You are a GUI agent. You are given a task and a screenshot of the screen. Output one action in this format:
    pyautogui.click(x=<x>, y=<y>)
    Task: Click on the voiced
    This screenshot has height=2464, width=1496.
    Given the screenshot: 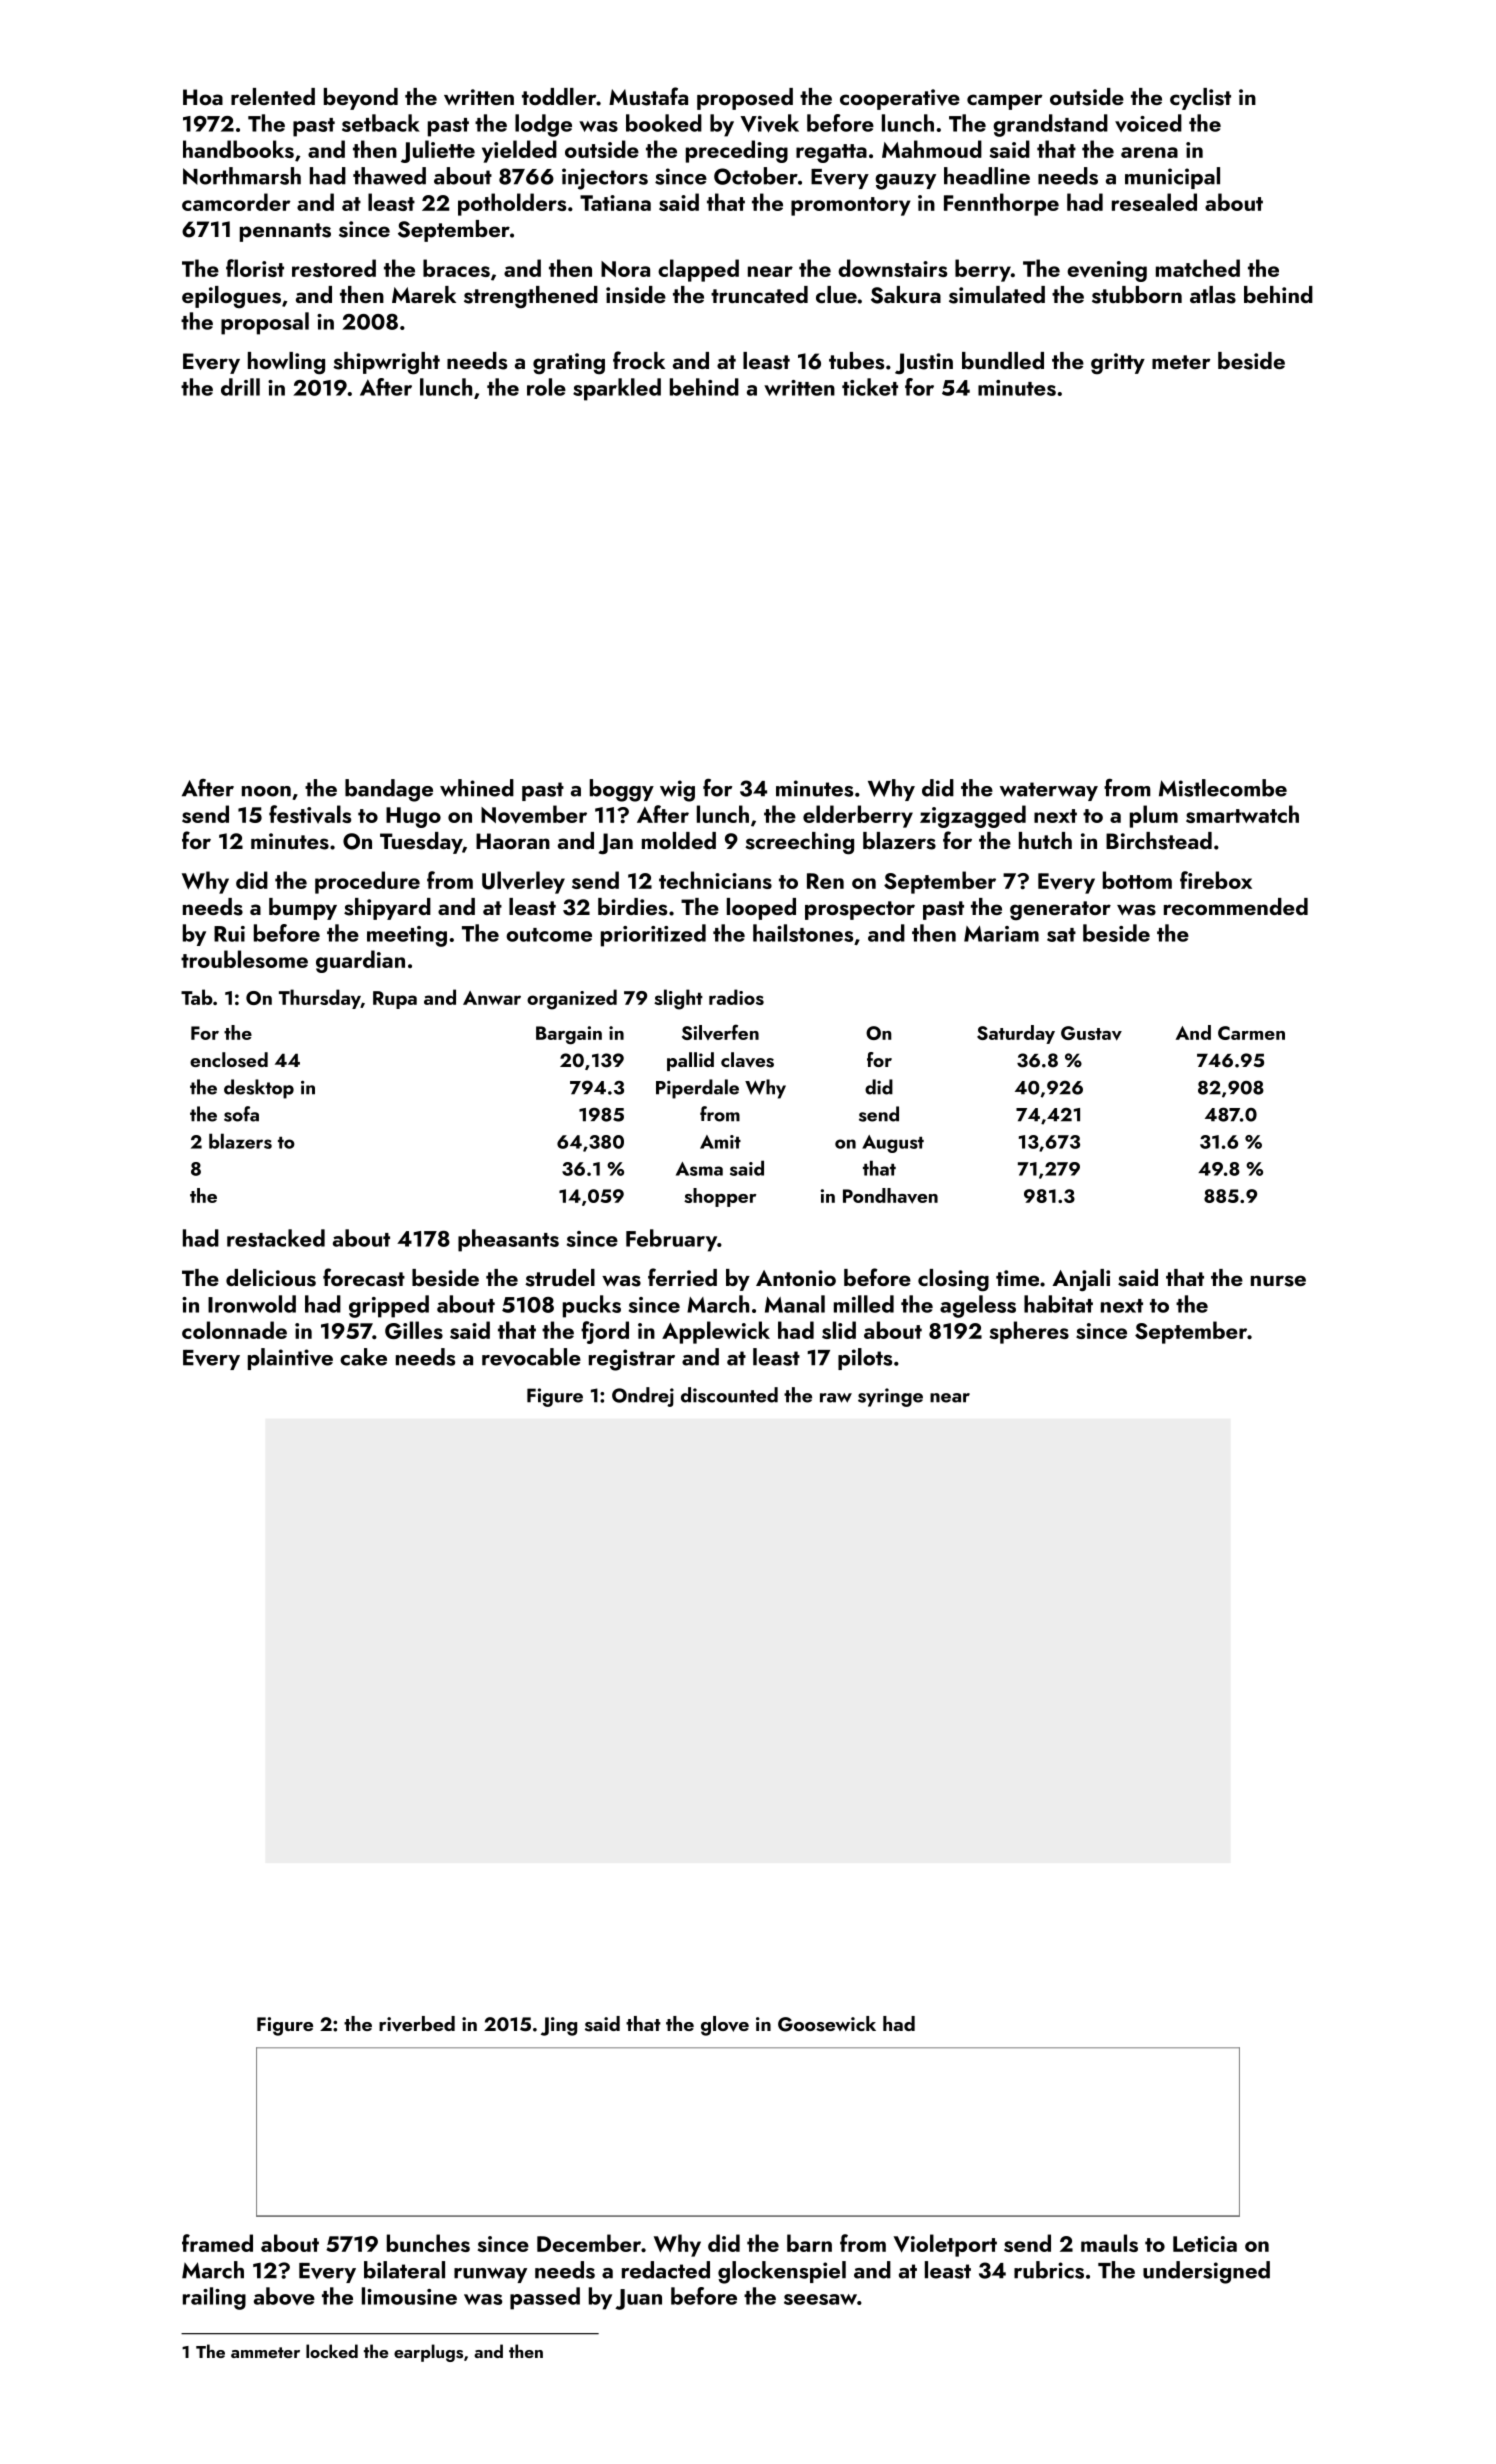 What is the action you would take?
    pyautogui.click(x=1148, y=123)
